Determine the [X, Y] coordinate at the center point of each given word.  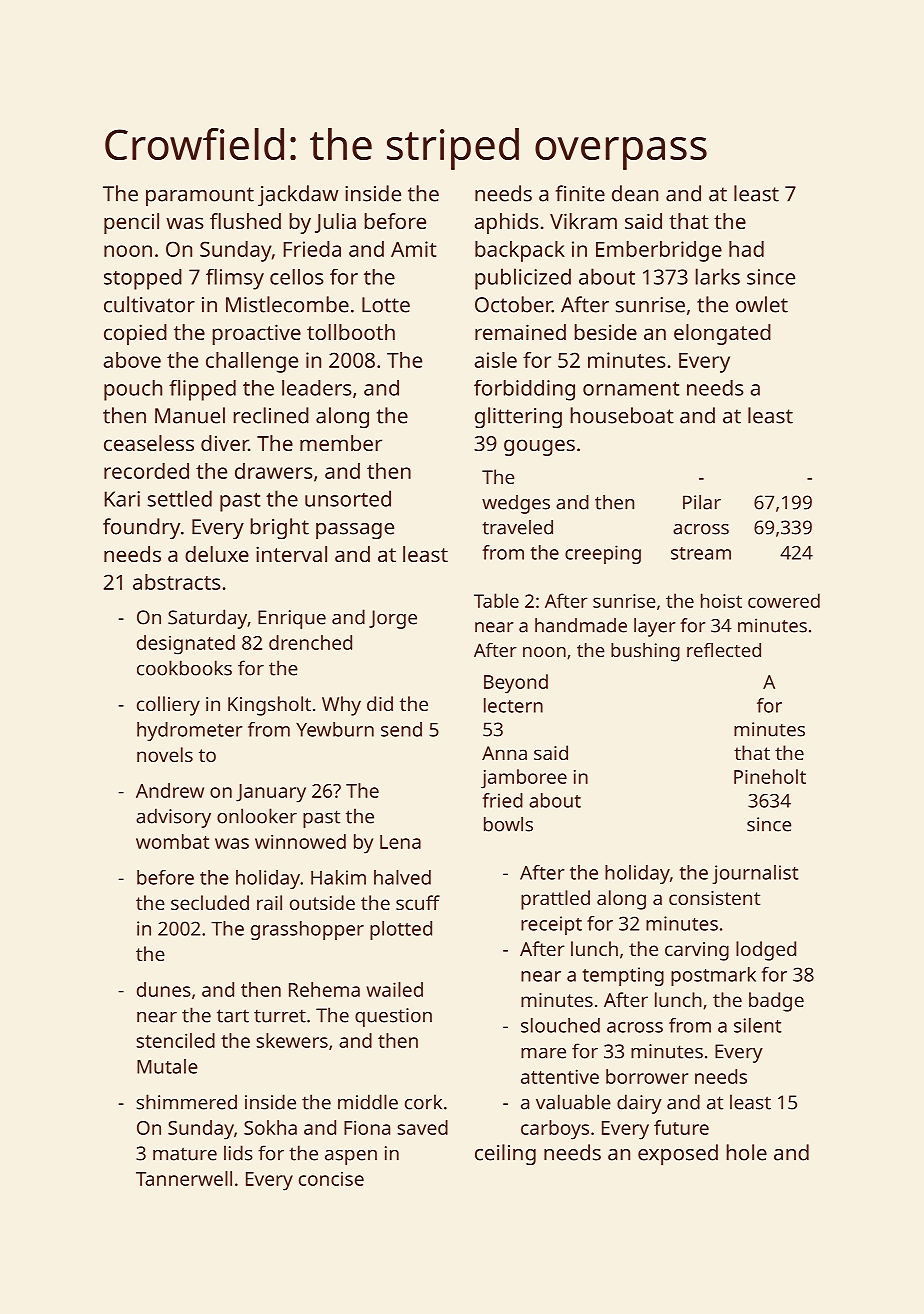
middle [368, 1102]
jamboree [524, 779]
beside [606, 332]
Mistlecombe [287, 304]
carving [697, 951]
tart [233, 1016]
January [271, 793]
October [513, 304]
